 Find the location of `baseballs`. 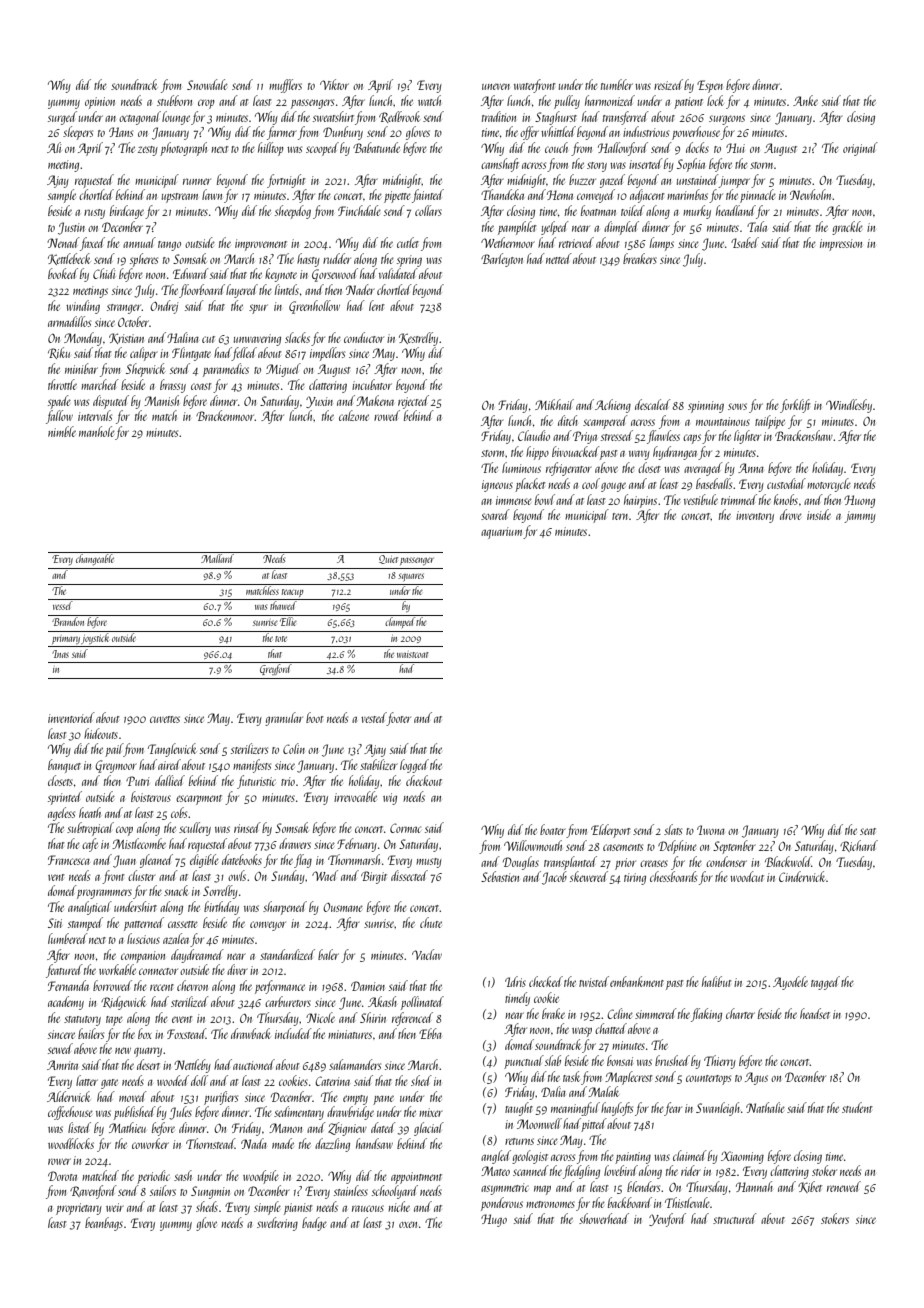

baseballs is located at coordinates (714, 483).
